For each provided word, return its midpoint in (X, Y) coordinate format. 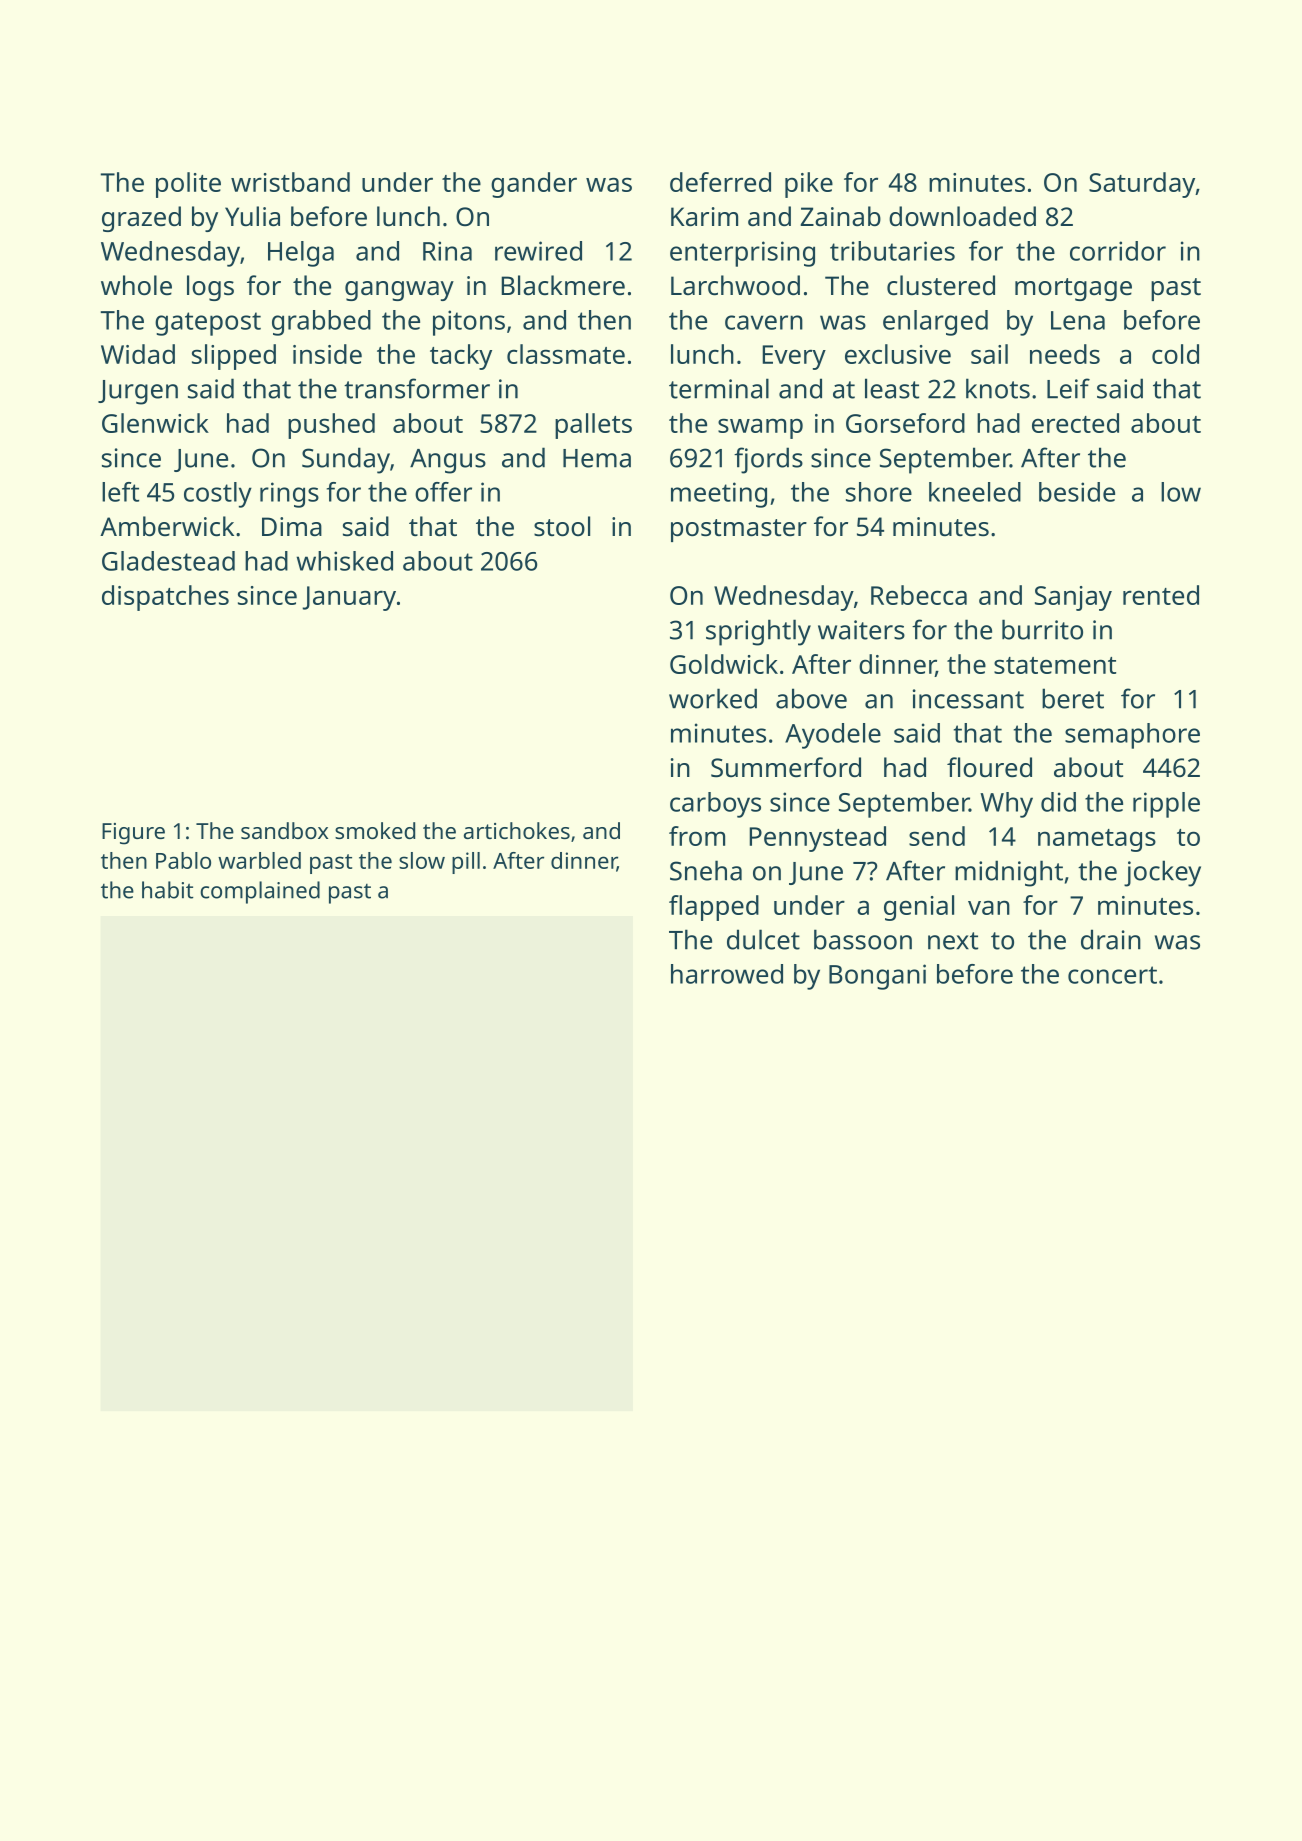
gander (534, 185)
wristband (290, 182)
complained (260, 892)
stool (562, 526)
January (349, 598)
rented (1161, 595)
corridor (1118, 251)
